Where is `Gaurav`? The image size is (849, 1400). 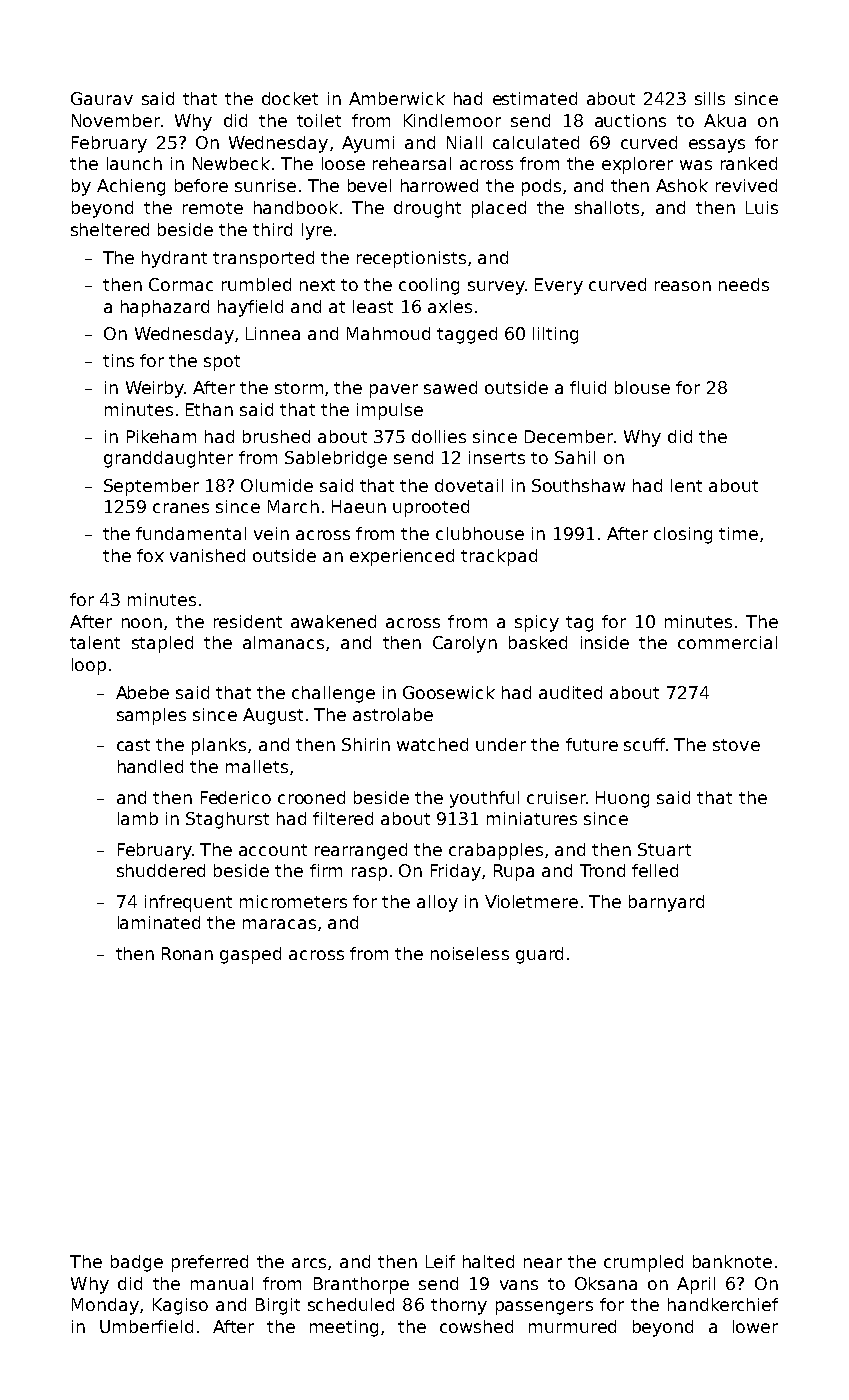 Gaurav is located at coordinates (102, 98).
